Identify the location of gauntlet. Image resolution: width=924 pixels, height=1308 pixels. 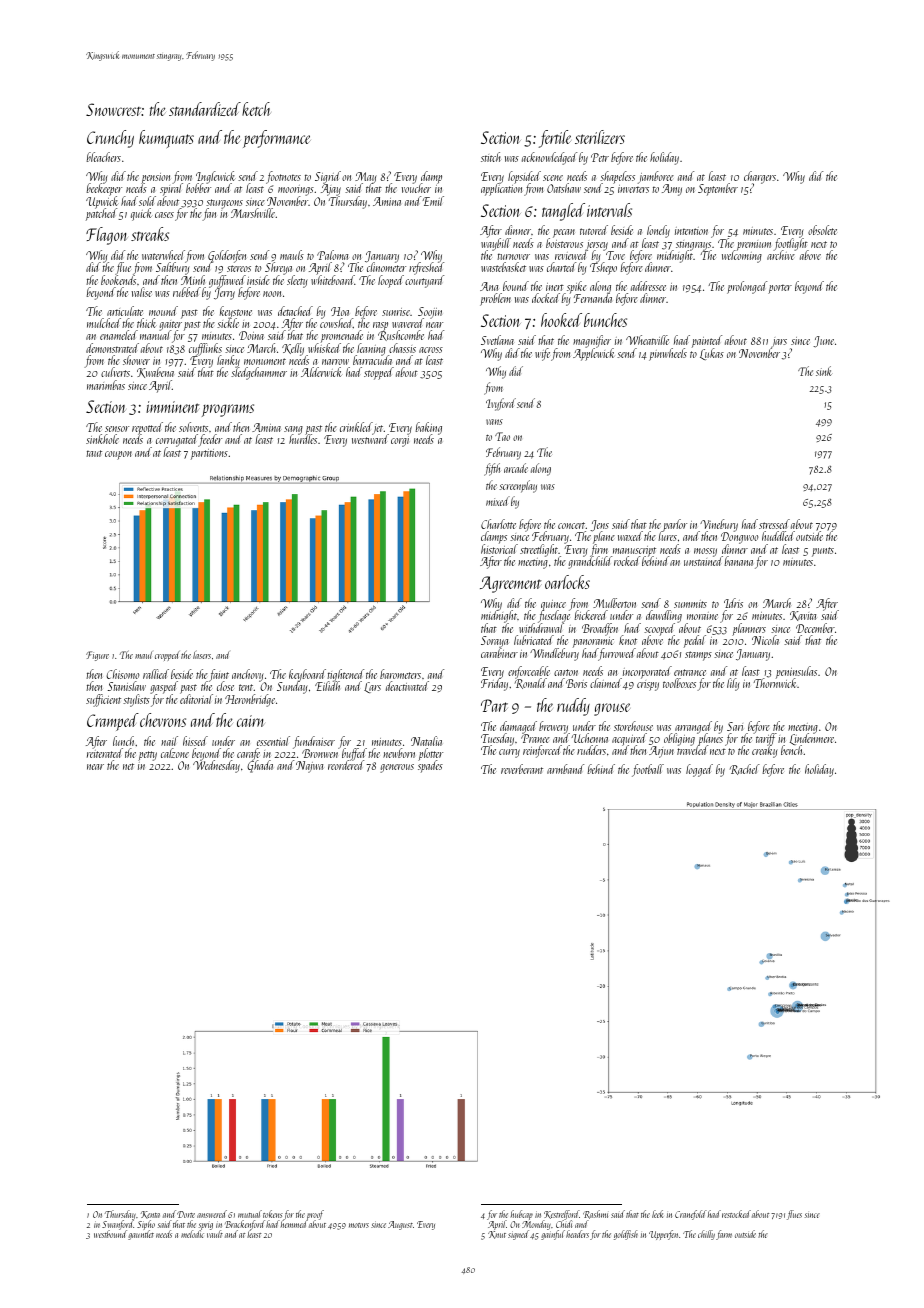
(141, 1235).
